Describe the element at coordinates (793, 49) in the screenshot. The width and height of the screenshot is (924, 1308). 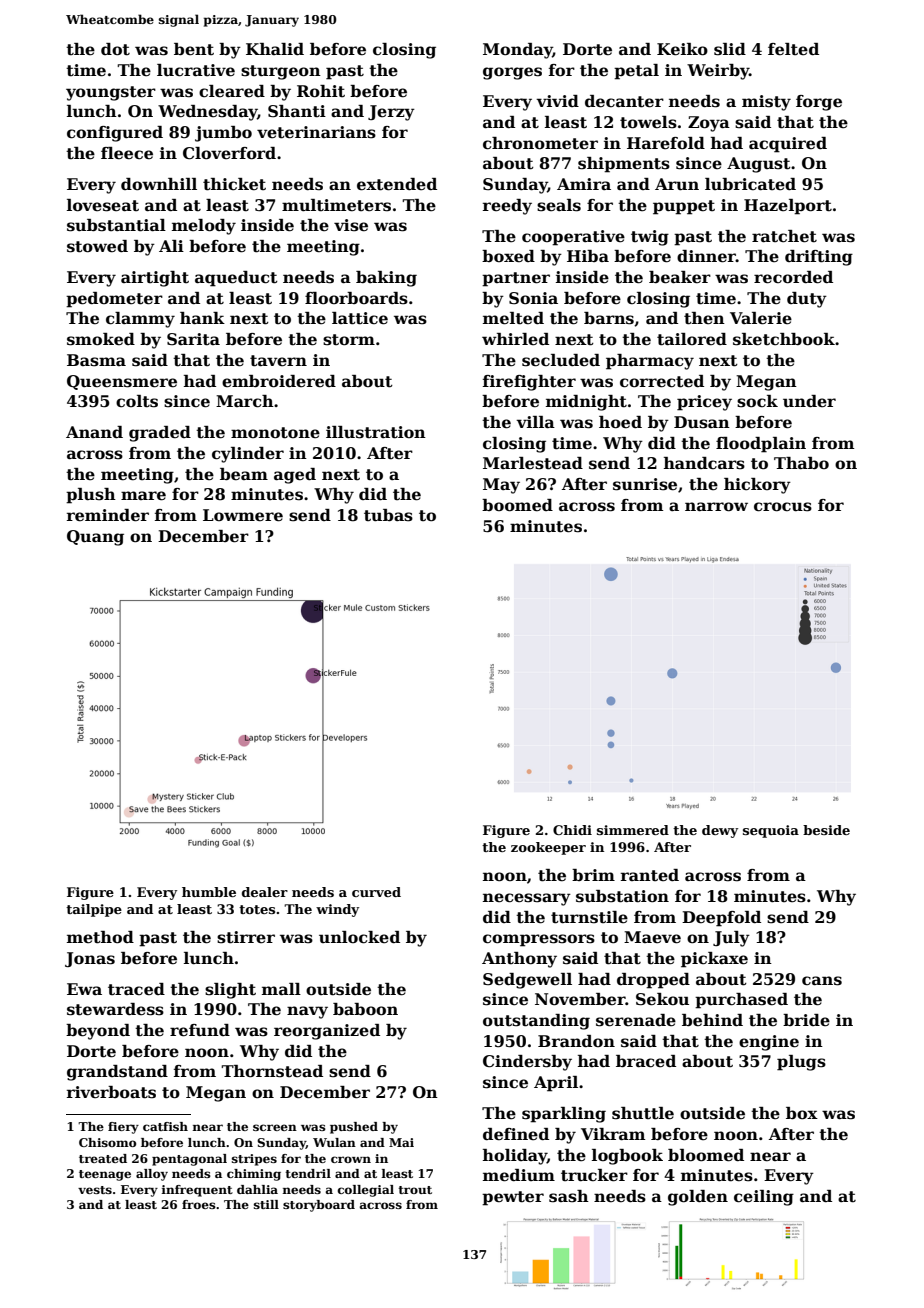
I see `felted` at that location.
